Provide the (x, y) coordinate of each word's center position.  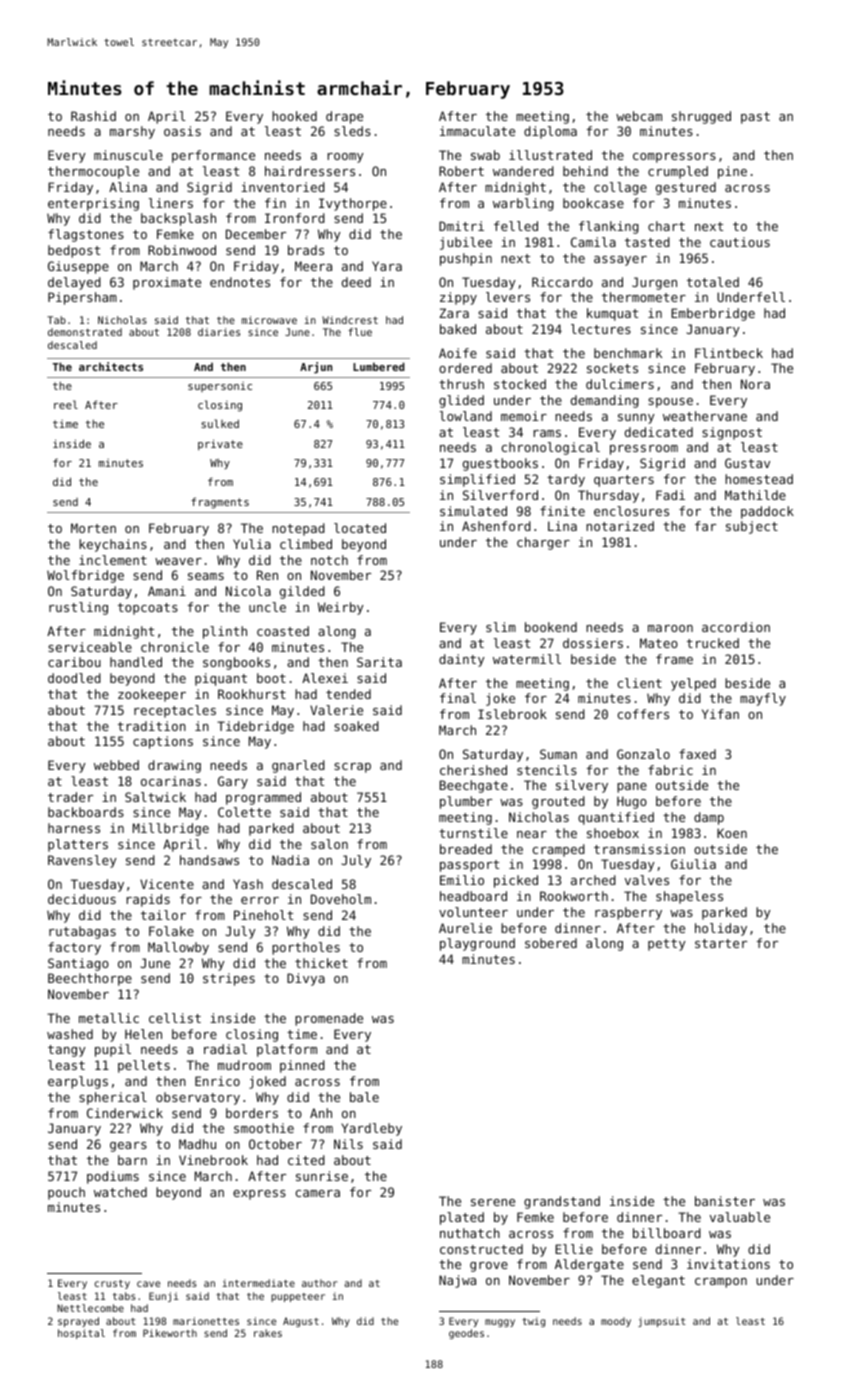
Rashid (93, 116)
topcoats (148, 609)
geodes (466, 1334)
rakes (268, 1333)
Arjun (316, 368)
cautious (740, 242)
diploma (550, 132)
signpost (732, 433)
